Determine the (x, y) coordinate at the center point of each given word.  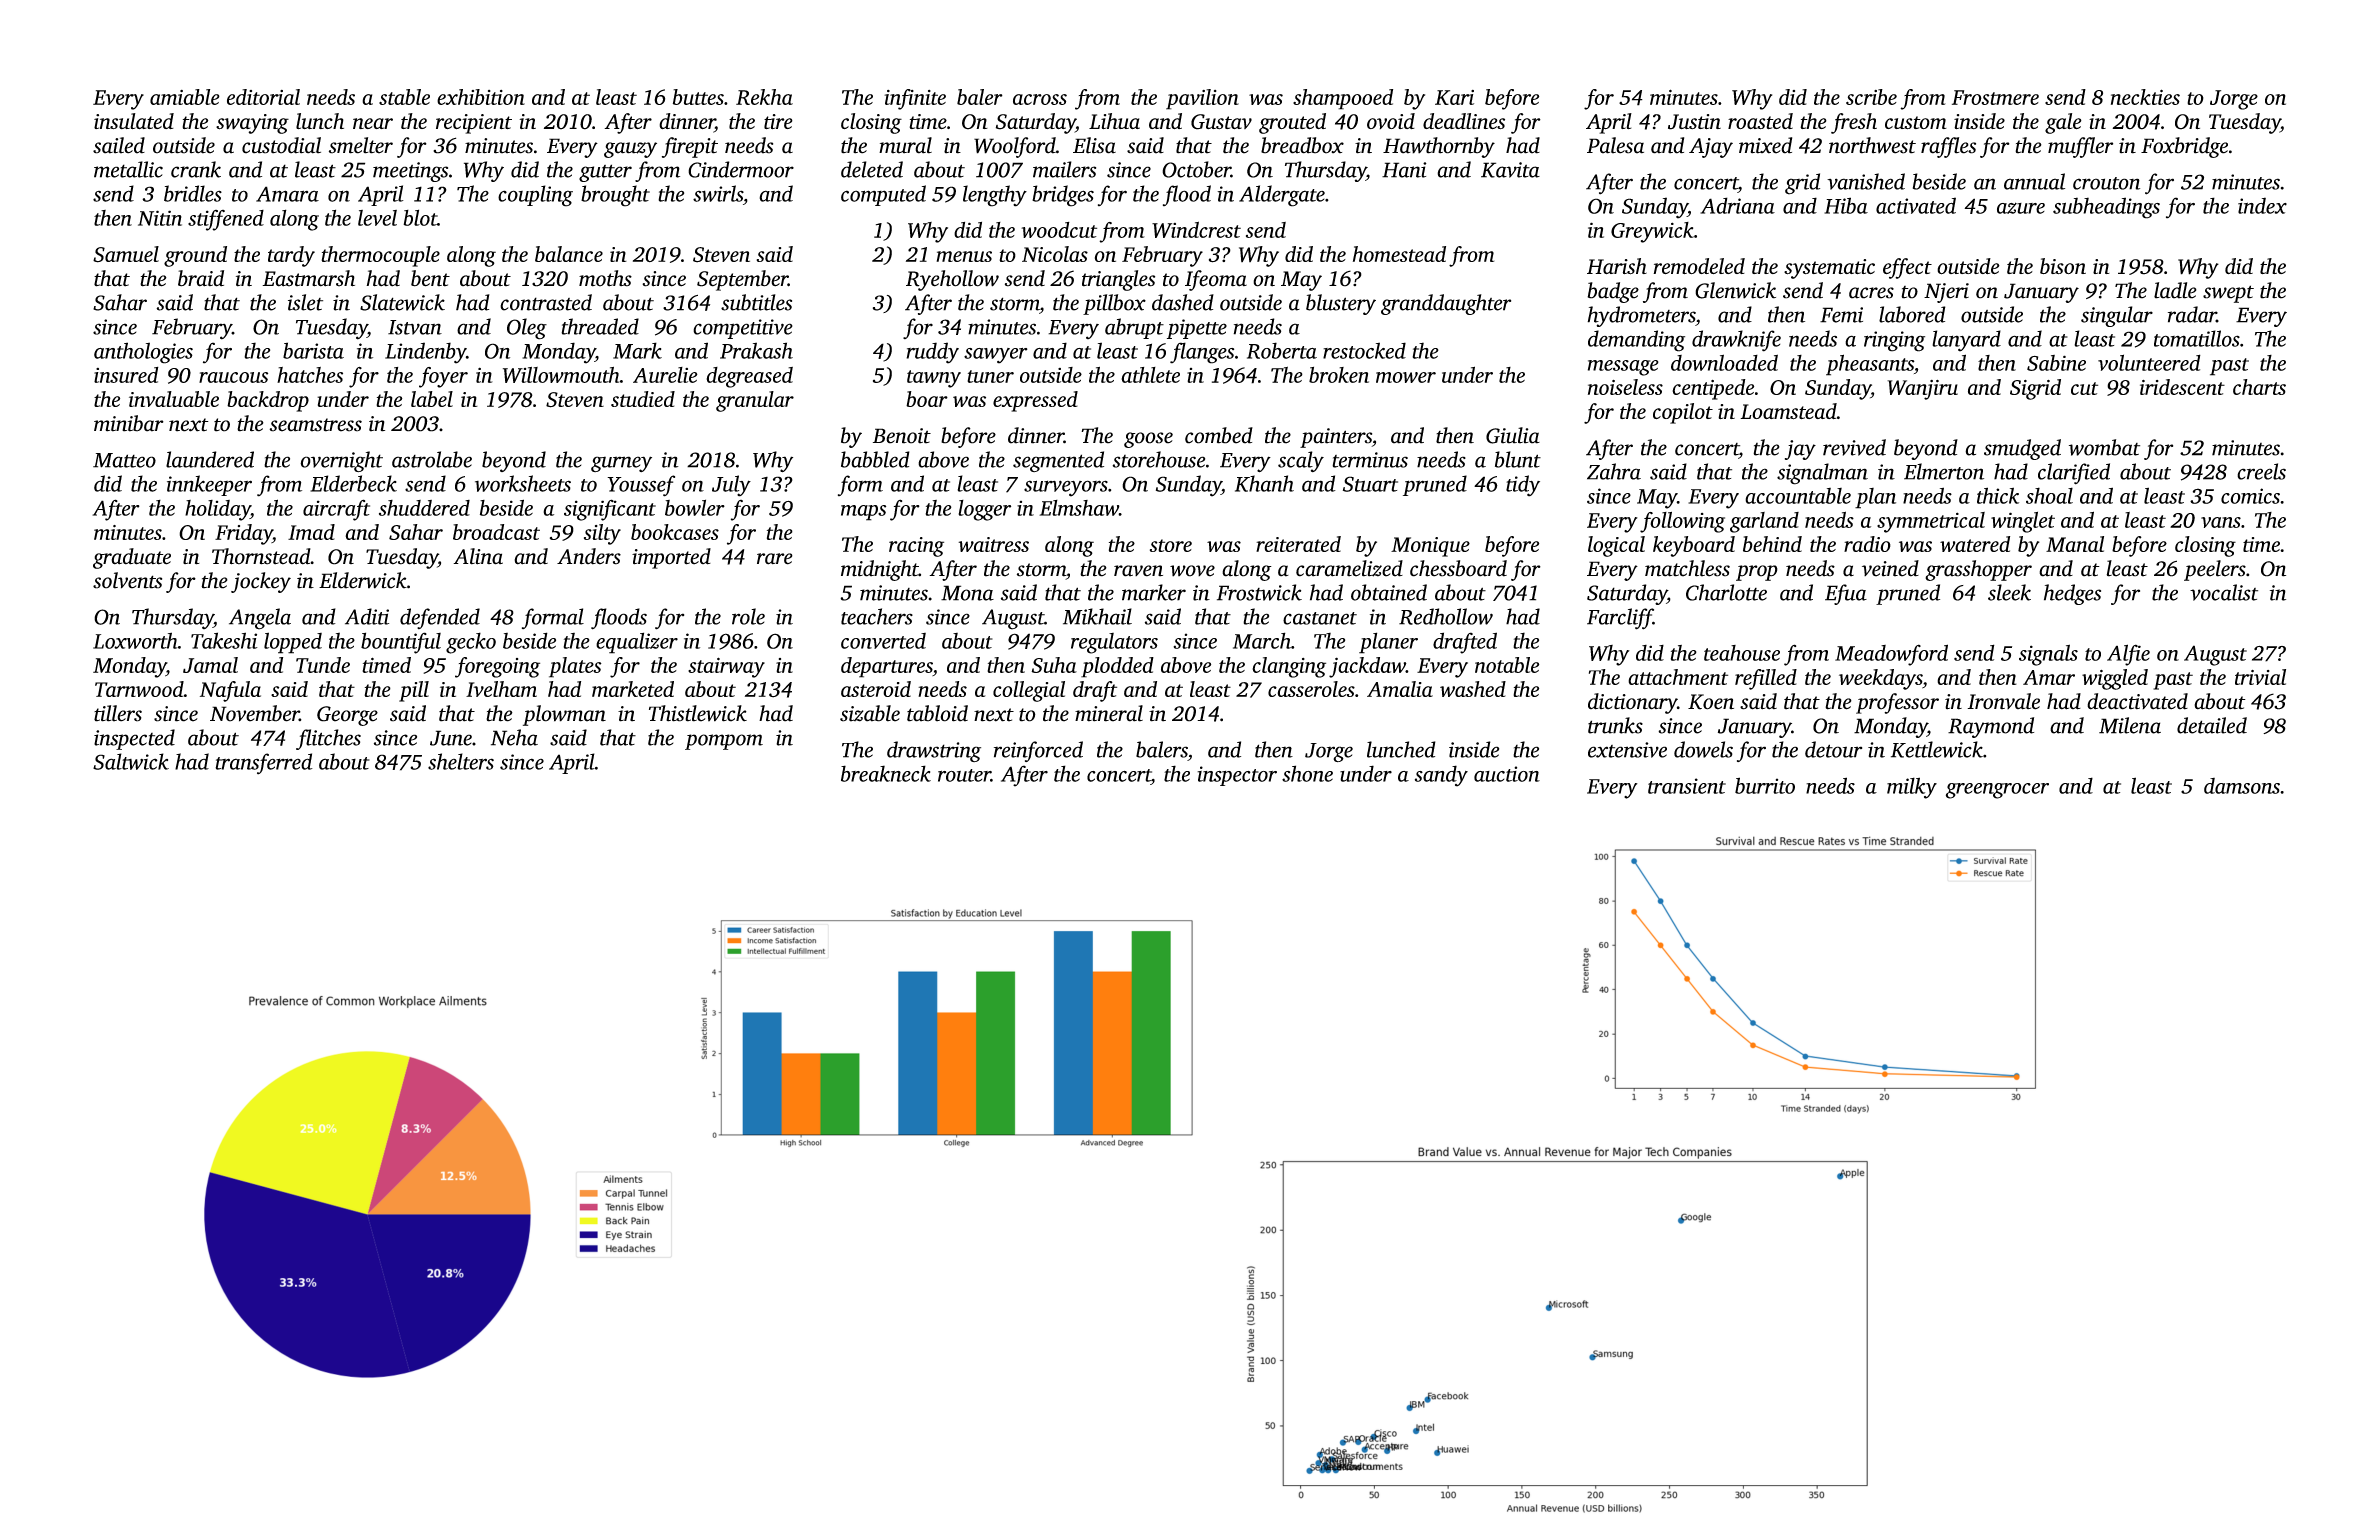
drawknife (1736, 341)
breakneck (886, 773)
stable (404, 97)
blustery (1341, 304)
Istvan (415, 327)
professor (1897, 703)
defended (440, 618)
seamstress (315, 425)
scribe (1871, 97)
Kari (1454, 97)
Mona (967, 593)
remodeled (1699, 266)
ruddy (932, 353)
